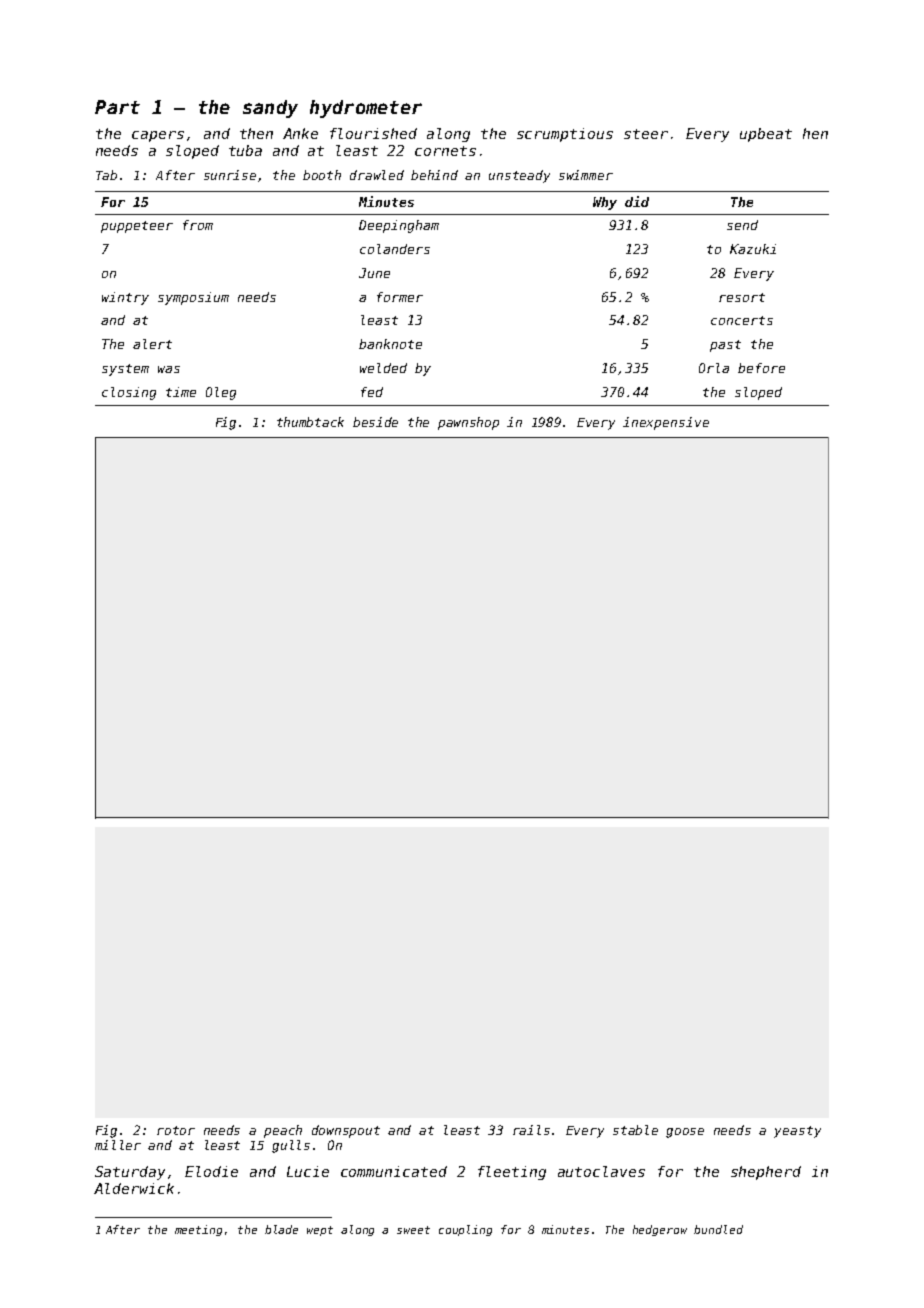 The image size is (924, 1308). I want to click on Deepingham, so click(399, 226).
